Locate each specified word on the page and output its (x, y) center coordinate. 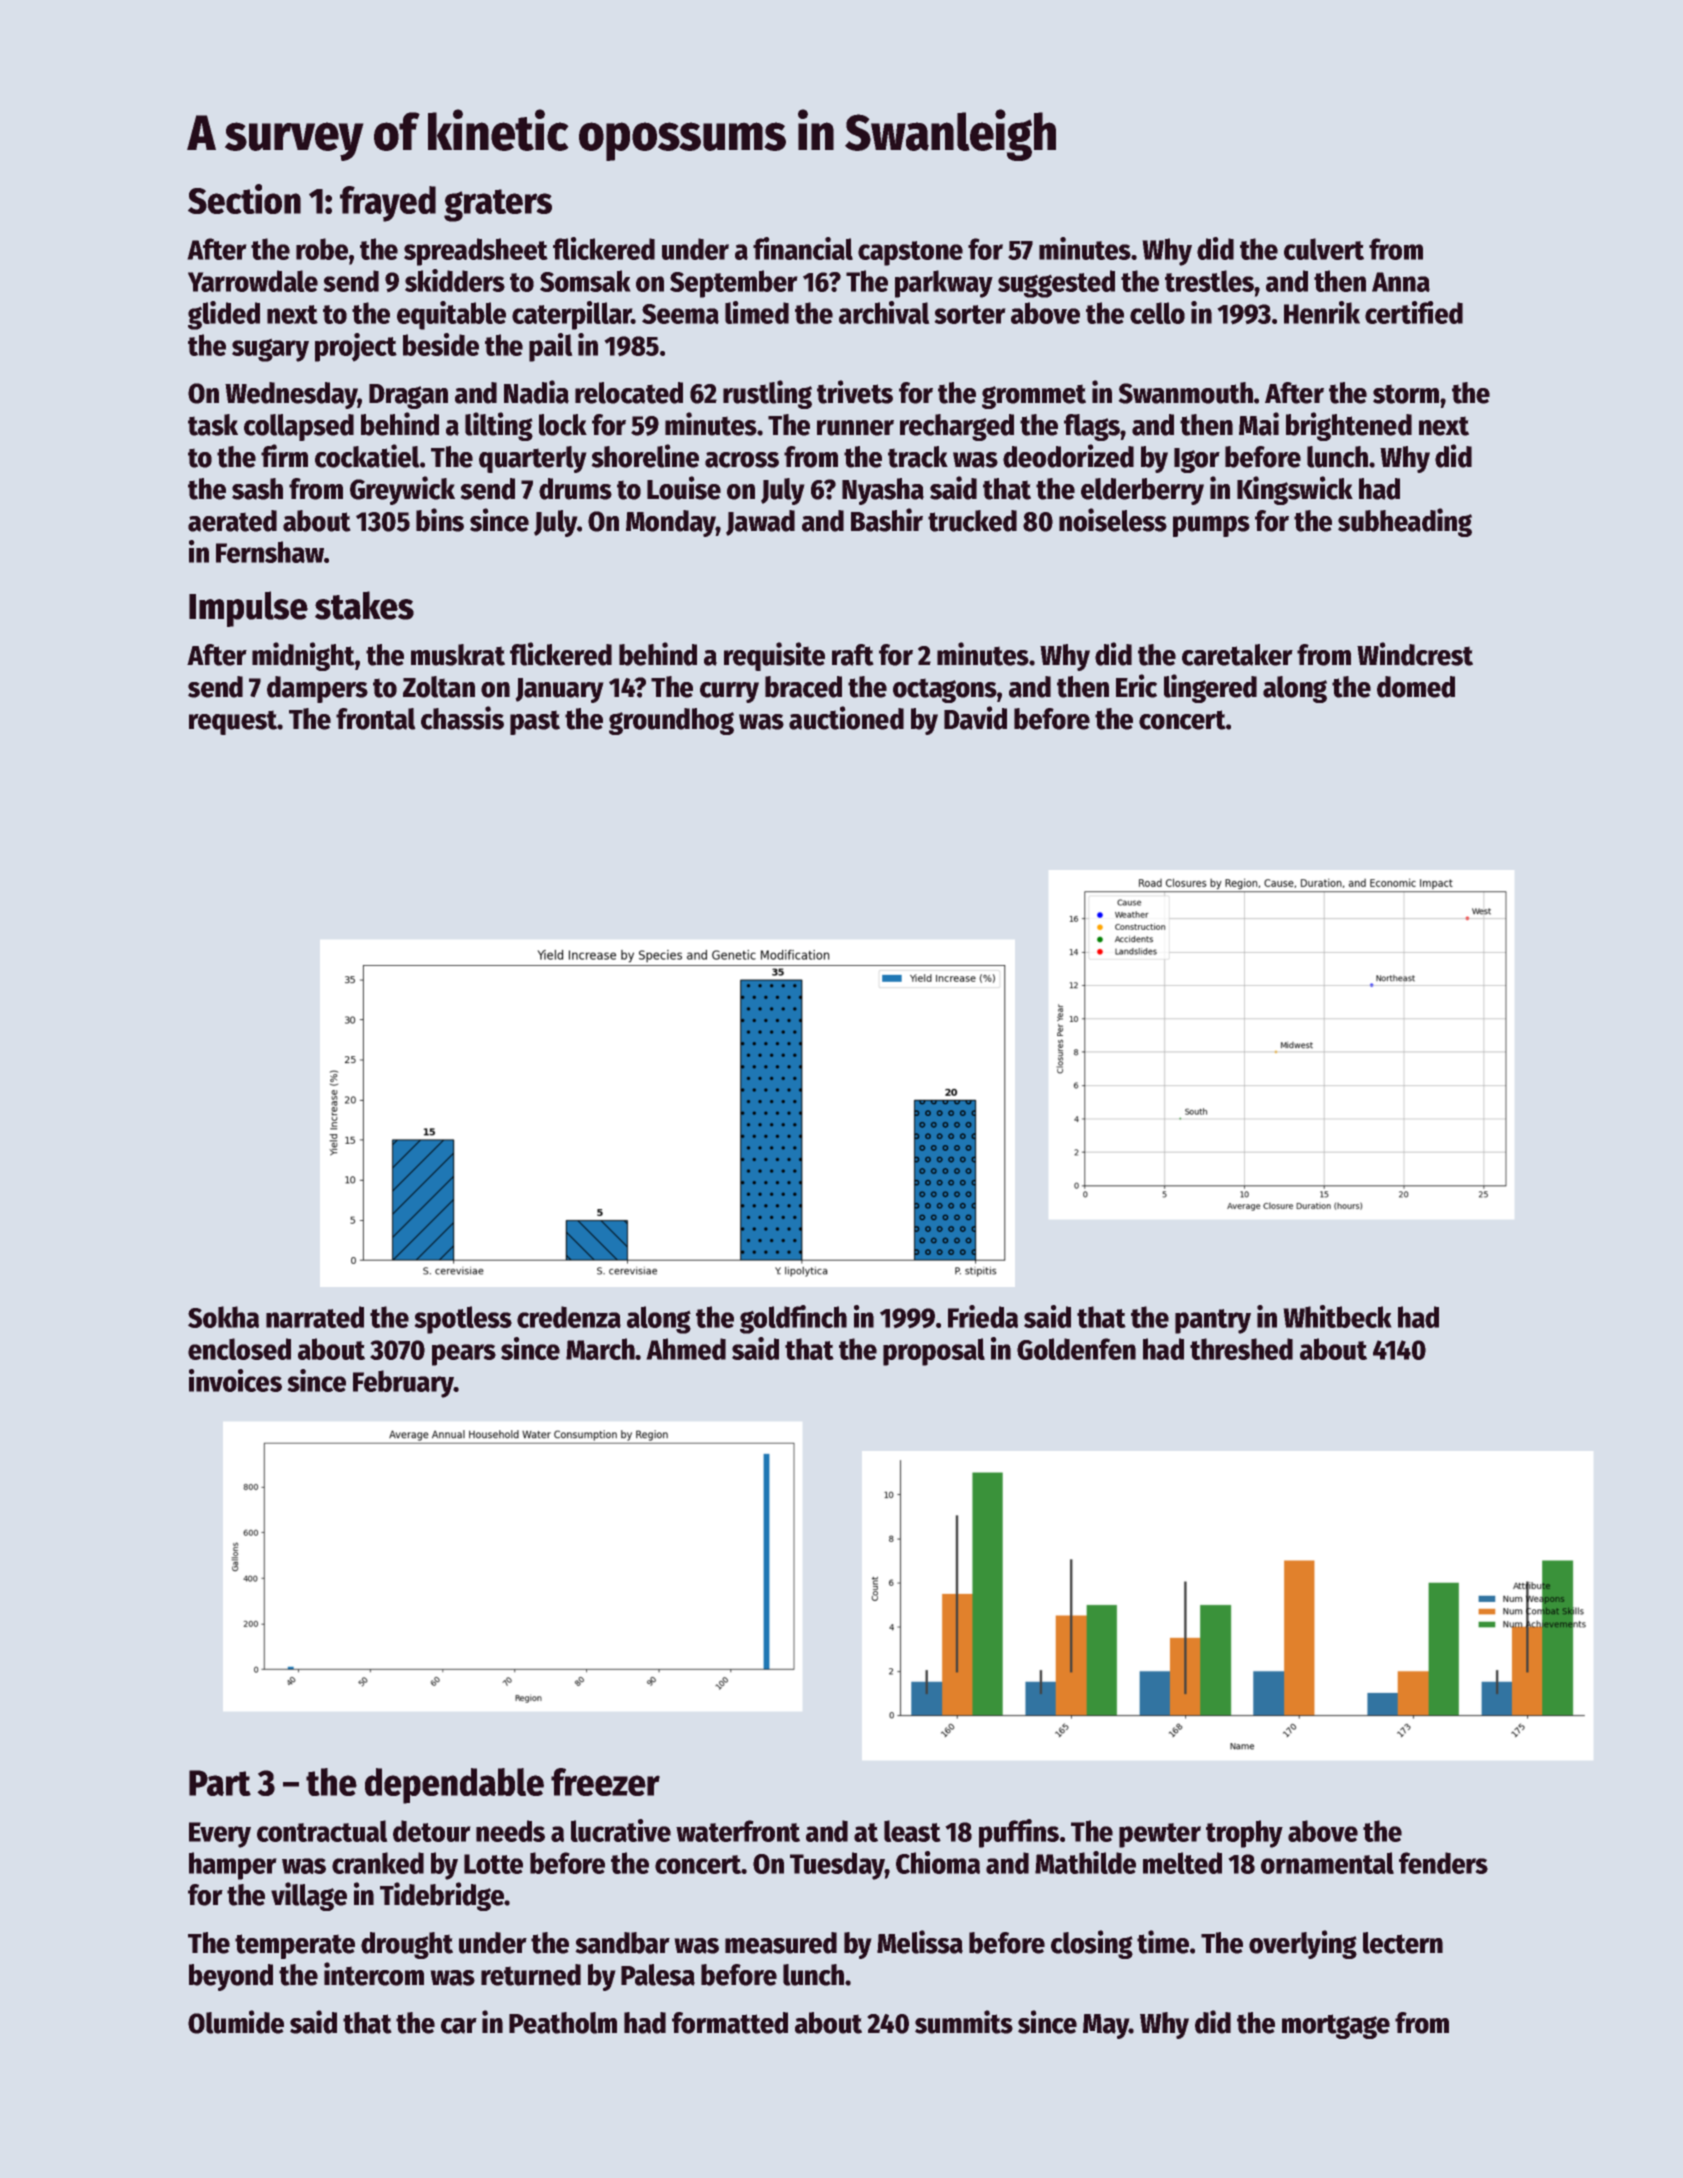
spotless (463, 1320)
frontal (376, 719)
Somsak (585, 281)
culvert (1324, 249)
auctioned (846, 718)
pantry (1213, 1321)
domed (1416, 687)
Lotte (493, 1864)
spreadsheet (476, 252)
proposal (934, 1352)
